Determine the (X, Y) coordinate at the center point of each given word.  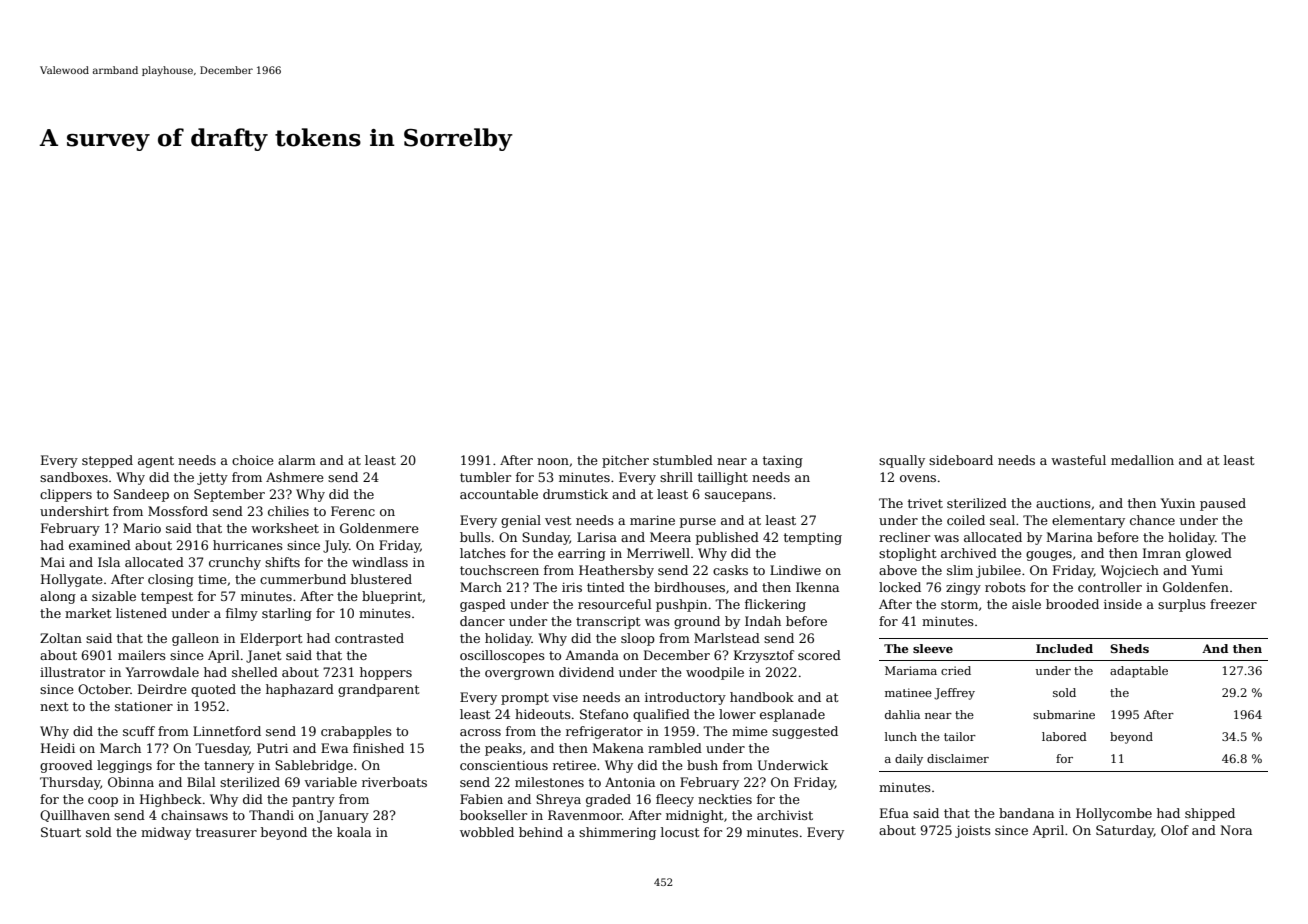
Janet (263, 656)
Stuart (61, 832)
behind (541, 832)
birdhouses (689, 587)
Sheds (1129, 648)
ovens (918, 478)
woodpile (715, 673)
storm (959, 604)
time (212, 579)
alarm (297, 460)
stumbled (683, 460)
